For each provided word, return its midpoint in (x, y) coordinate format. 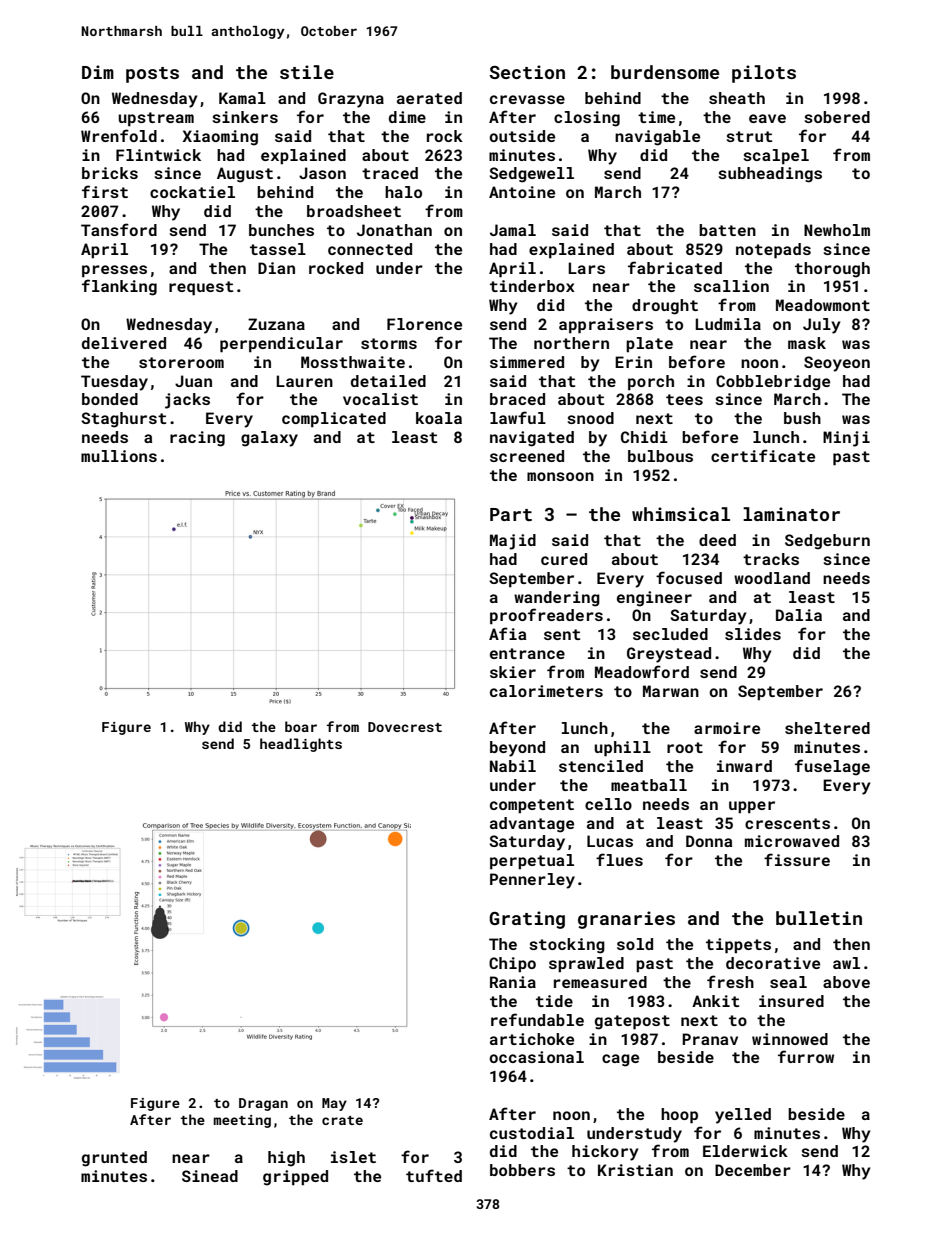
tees (684, 399)
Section (527, 72)
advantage (532, 825)
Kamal (242, 98)
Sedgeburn (827, 542)
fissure (797, 859)
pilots (764, 74)
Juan (193, 381)
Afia (507, 633)
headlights (301, 745)
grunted (114, 1159)
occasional (536, 1057)
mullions (119, 456)
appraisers (606, 326)
